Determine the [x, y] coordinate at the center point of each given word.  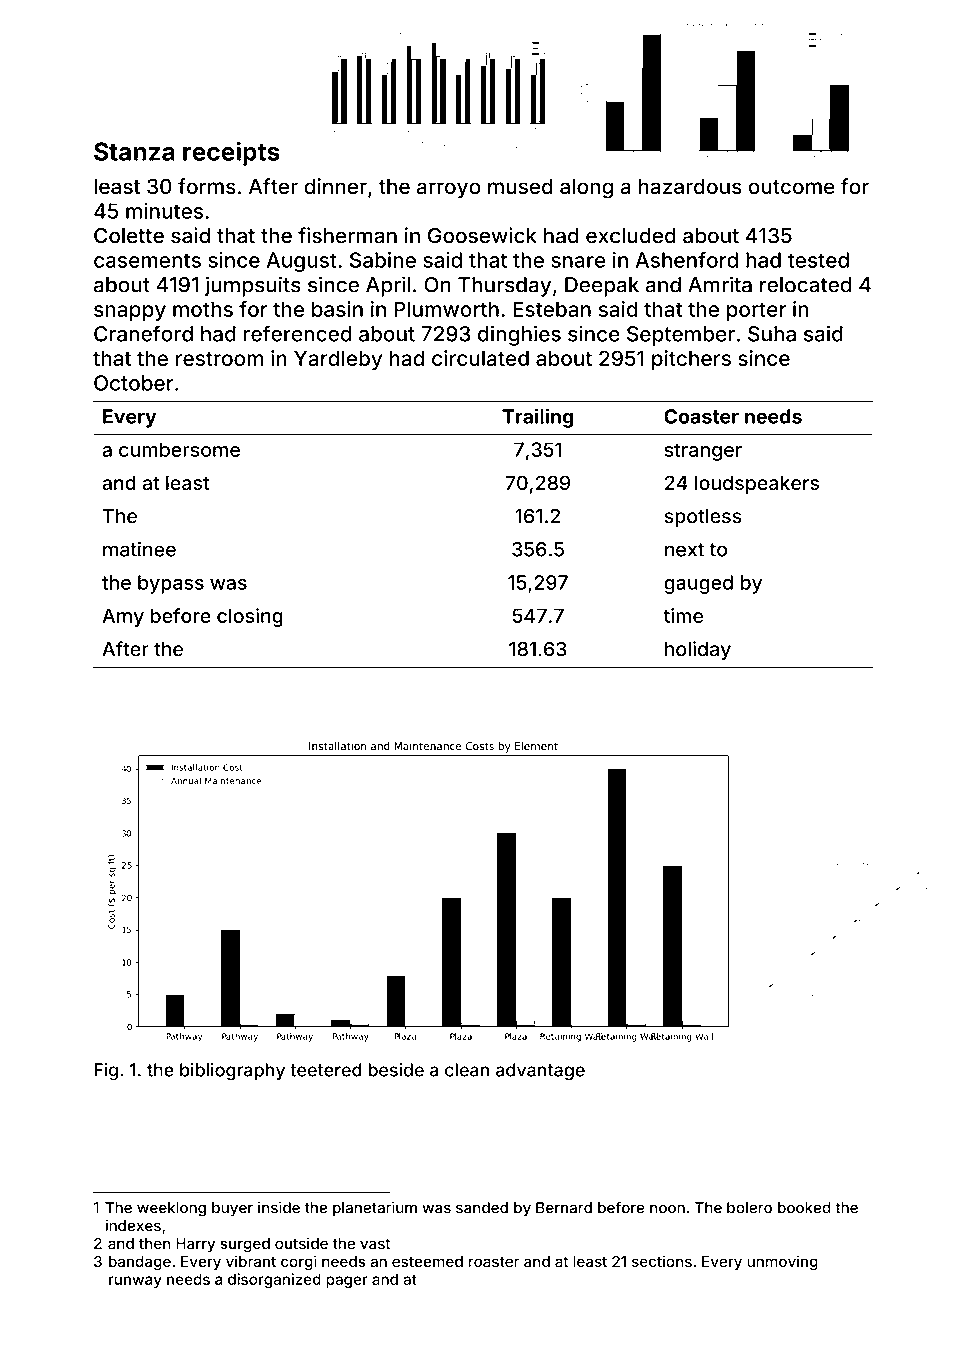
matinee [139, 549]
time [683, 615]
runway [135, 1282]
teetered [326, 1070]
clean [467, 1070]
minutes [164, 211]
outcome [792, 187]
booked [804, 1208]
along [586, 189]
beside [396, 1070]
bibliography [232, 1071]
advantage [540, 1071]
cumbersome [179, 449]
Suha [772, 334]
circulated [480, 358]
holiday [698, 650]
